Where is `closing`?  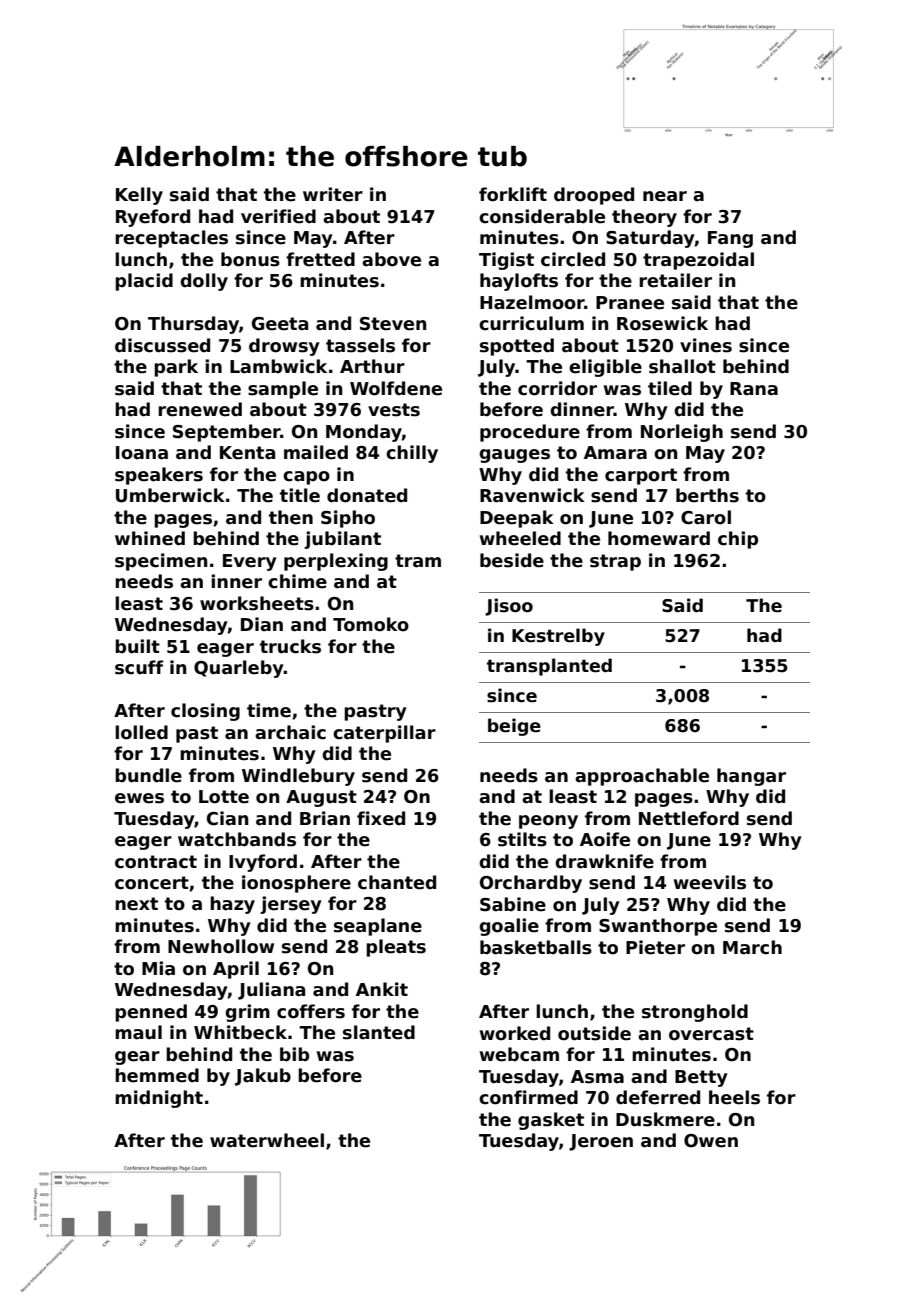 closing is located at coordinates (205, 712).
